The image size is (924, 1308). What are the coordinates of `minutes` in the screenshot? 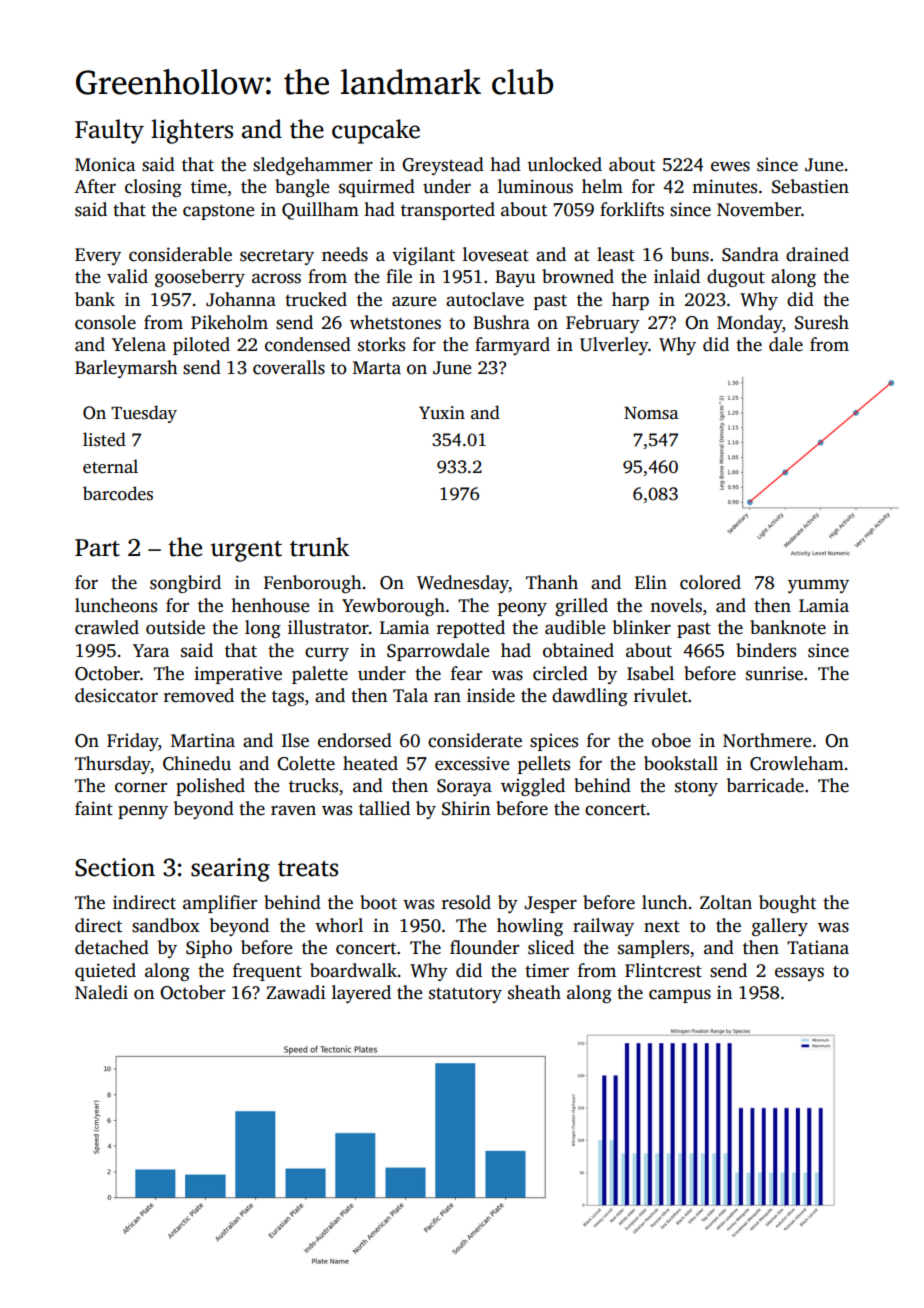 It's located at (724, 186).
